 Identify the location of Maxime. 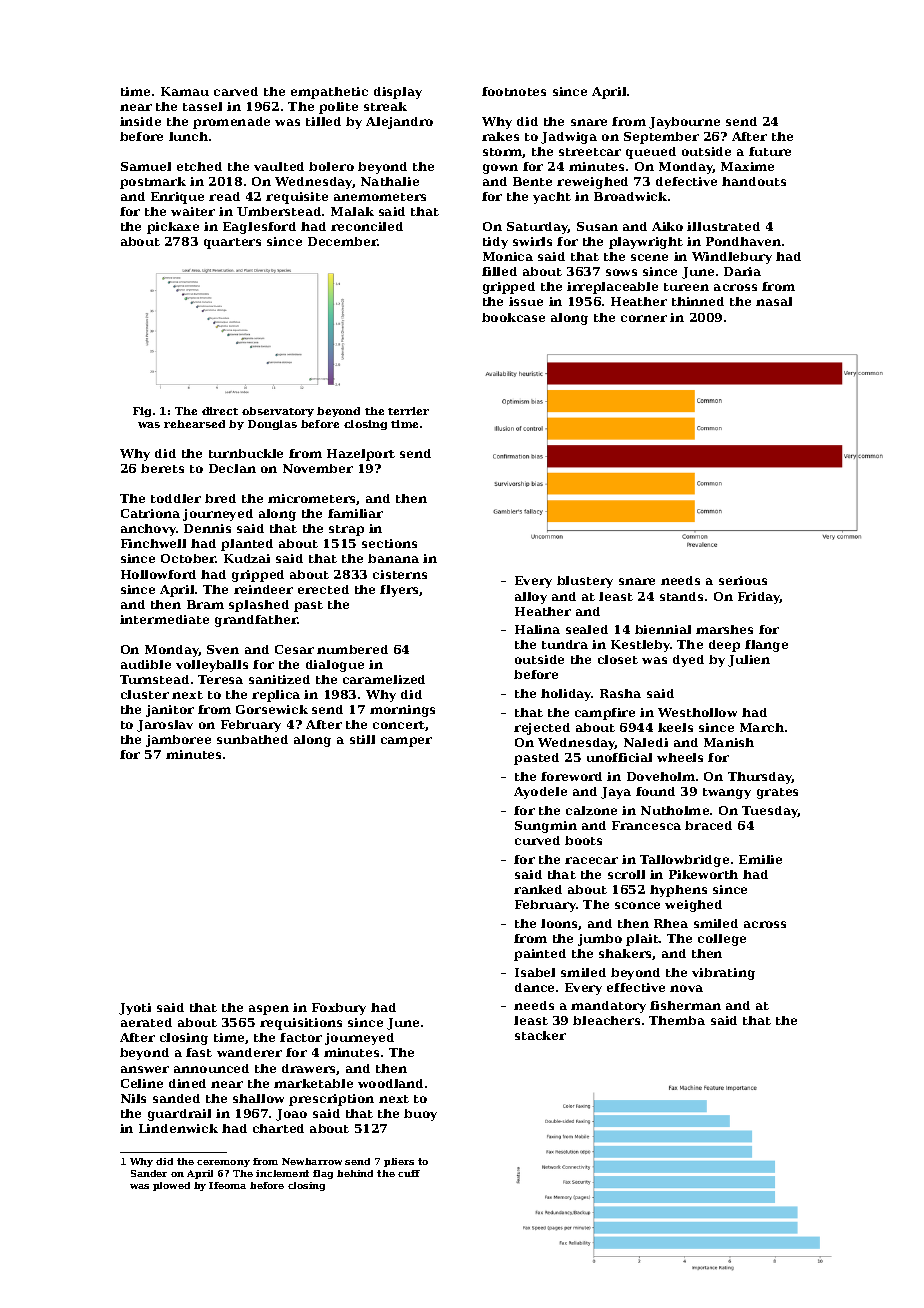
(747, 166).
